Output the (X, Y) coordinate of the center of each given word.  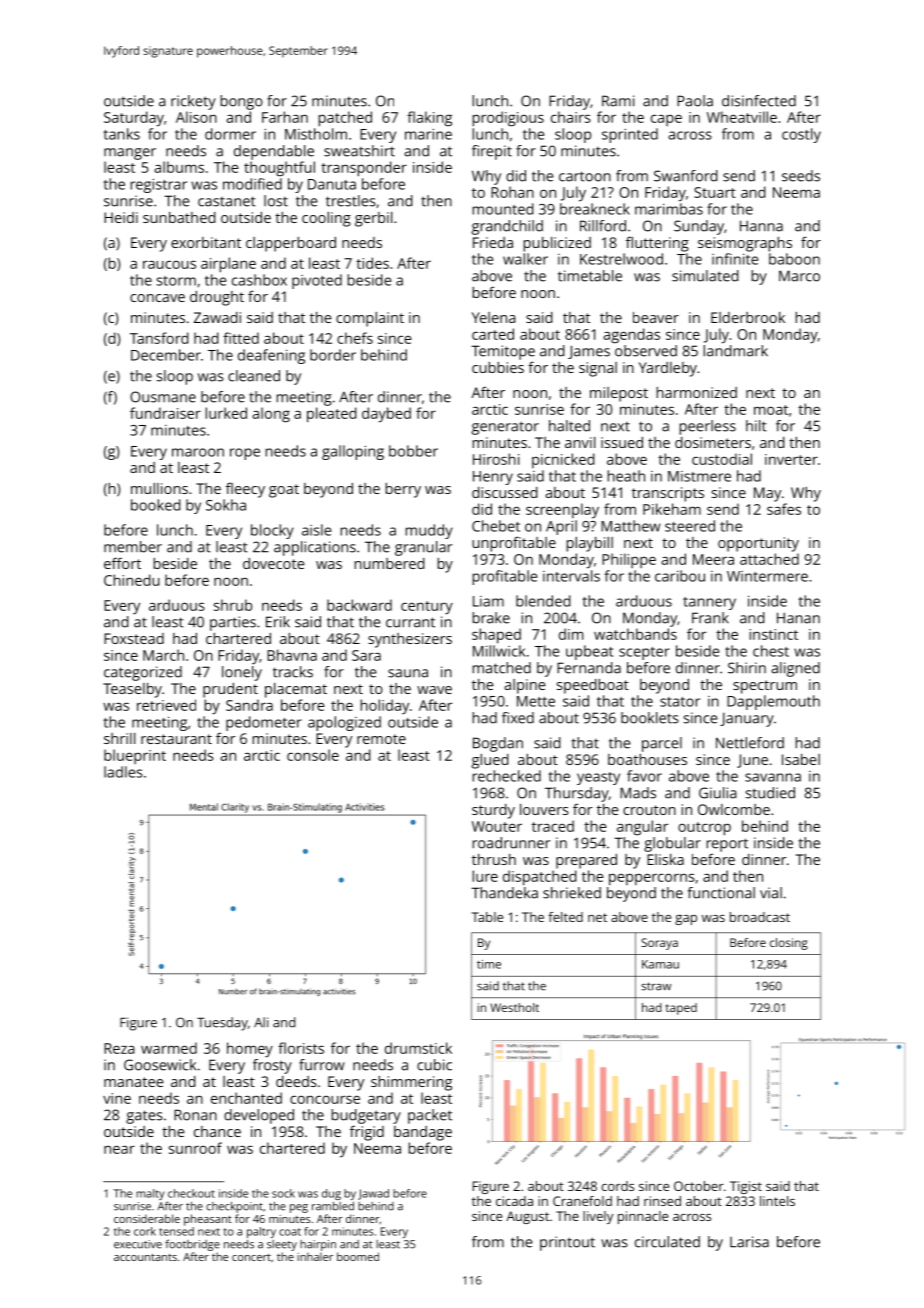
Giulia (718, 793)
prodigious (508, 119)
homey (250, 1050)
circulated (667, 1242)
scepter (644, 653)
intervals (571, 576)
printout (567, 1243)
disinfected (759, 101)
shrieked (572, 893)
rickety (193, 102)
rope (245, 454)
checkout (191, 1193)
